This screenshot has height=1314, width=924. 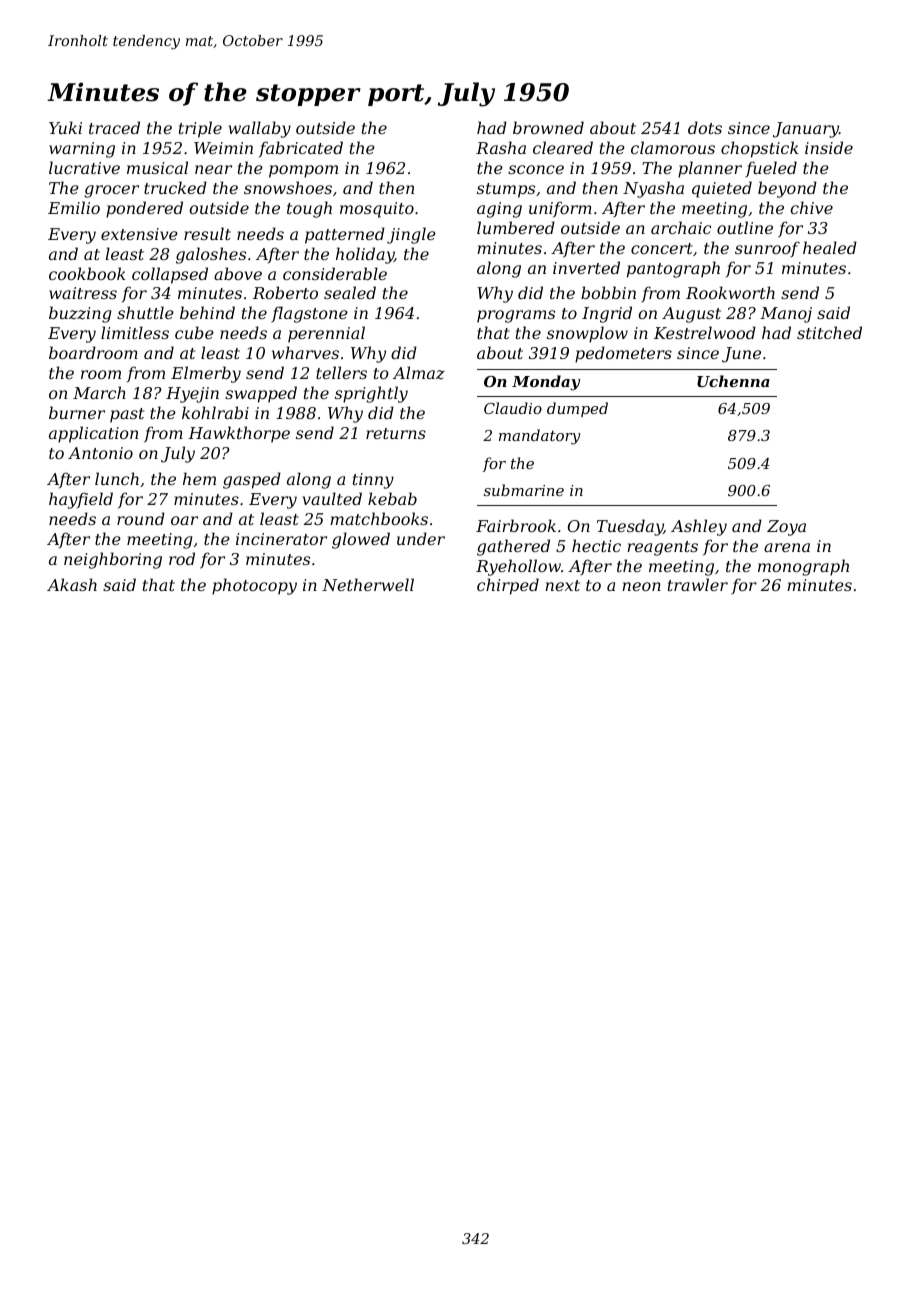 I want to click on Hyejin, so click(x=192, y=395).
